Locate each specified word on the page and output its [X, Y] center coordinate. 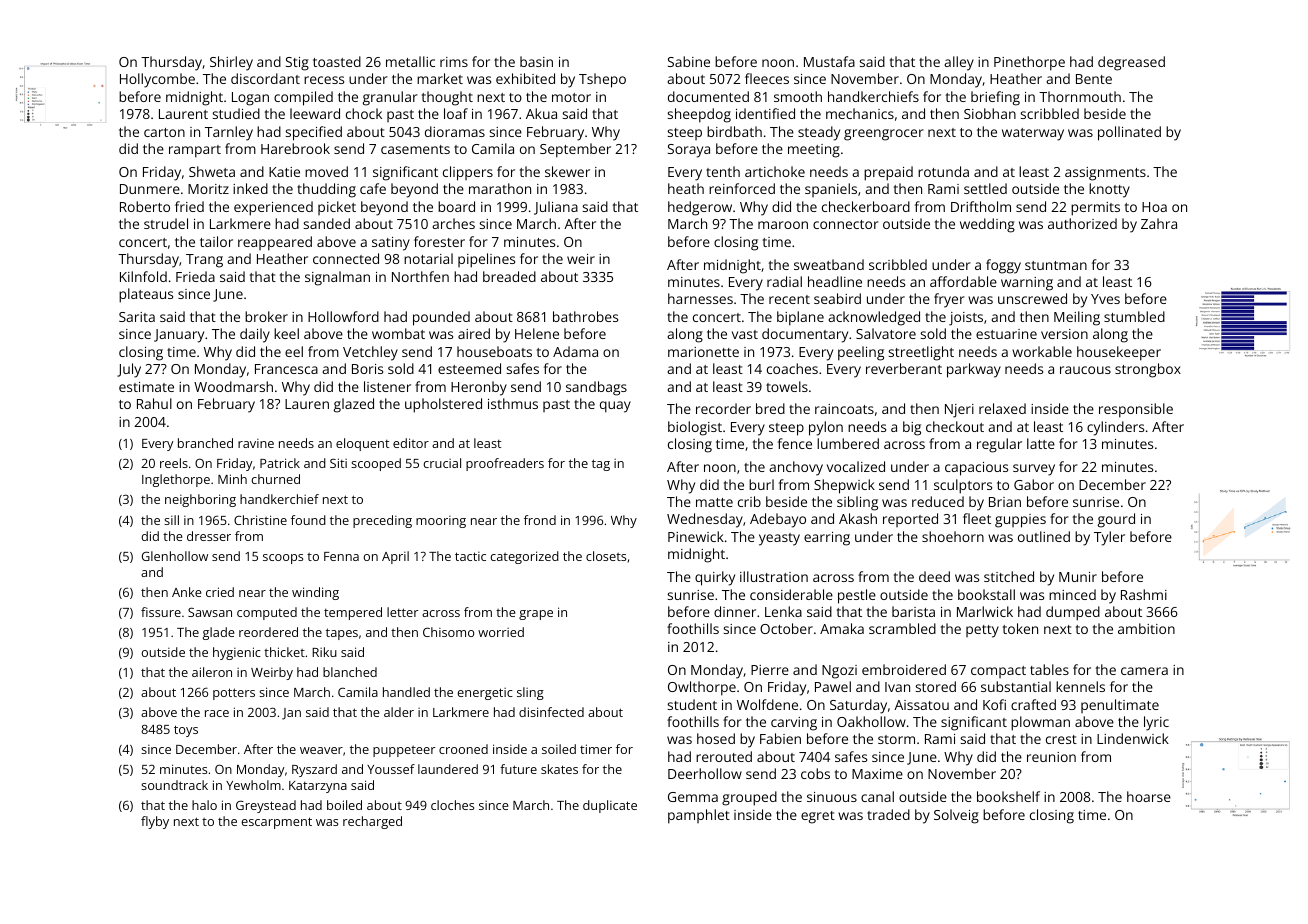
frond [540, 520]
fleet [977, 518]
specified [314, 133]
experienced [273, 208]
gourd [1116, 520]
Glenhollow [175, 556]
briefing [995, 98]
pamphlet [699, 816]
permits [1095, 209]
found [308, 520]
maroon [783, 225]
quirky [715, 578]
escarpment [276, 823]
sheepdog [699, 115]
